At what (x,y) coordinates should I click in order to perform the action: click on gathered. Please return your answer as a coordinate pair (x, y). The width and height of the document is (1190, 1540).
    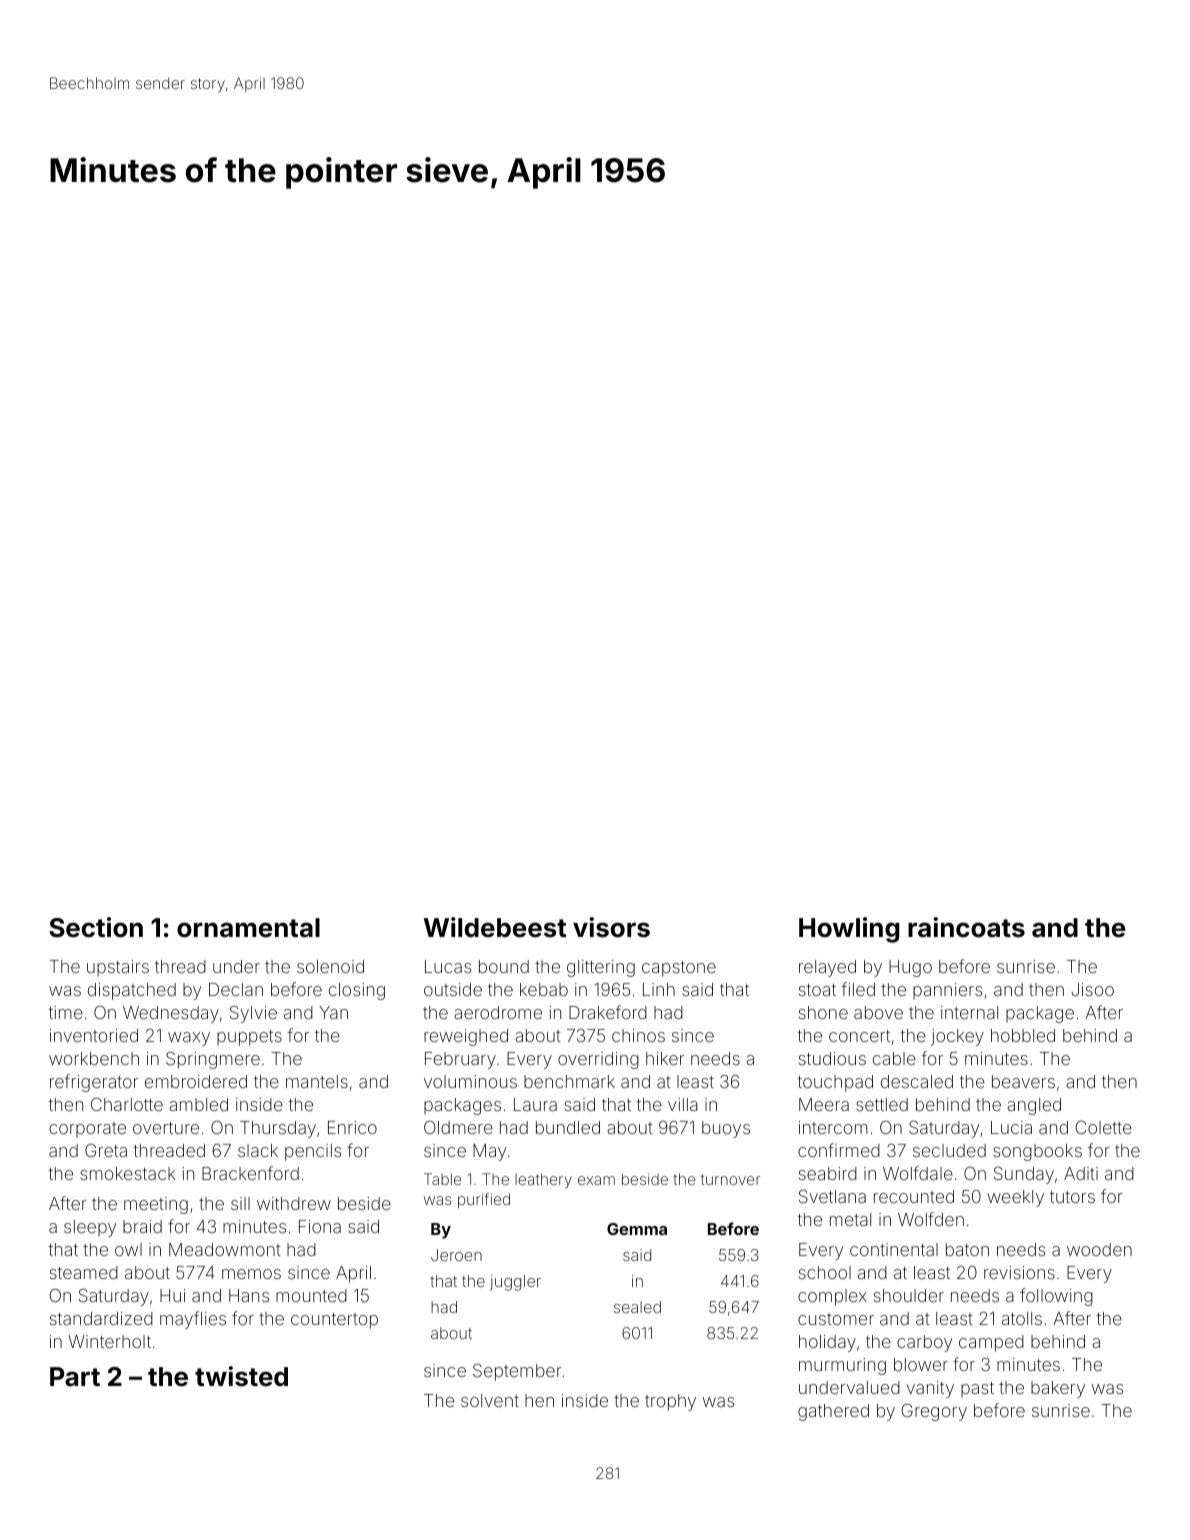
    Looking at the image, I should click on (833, 1412).
